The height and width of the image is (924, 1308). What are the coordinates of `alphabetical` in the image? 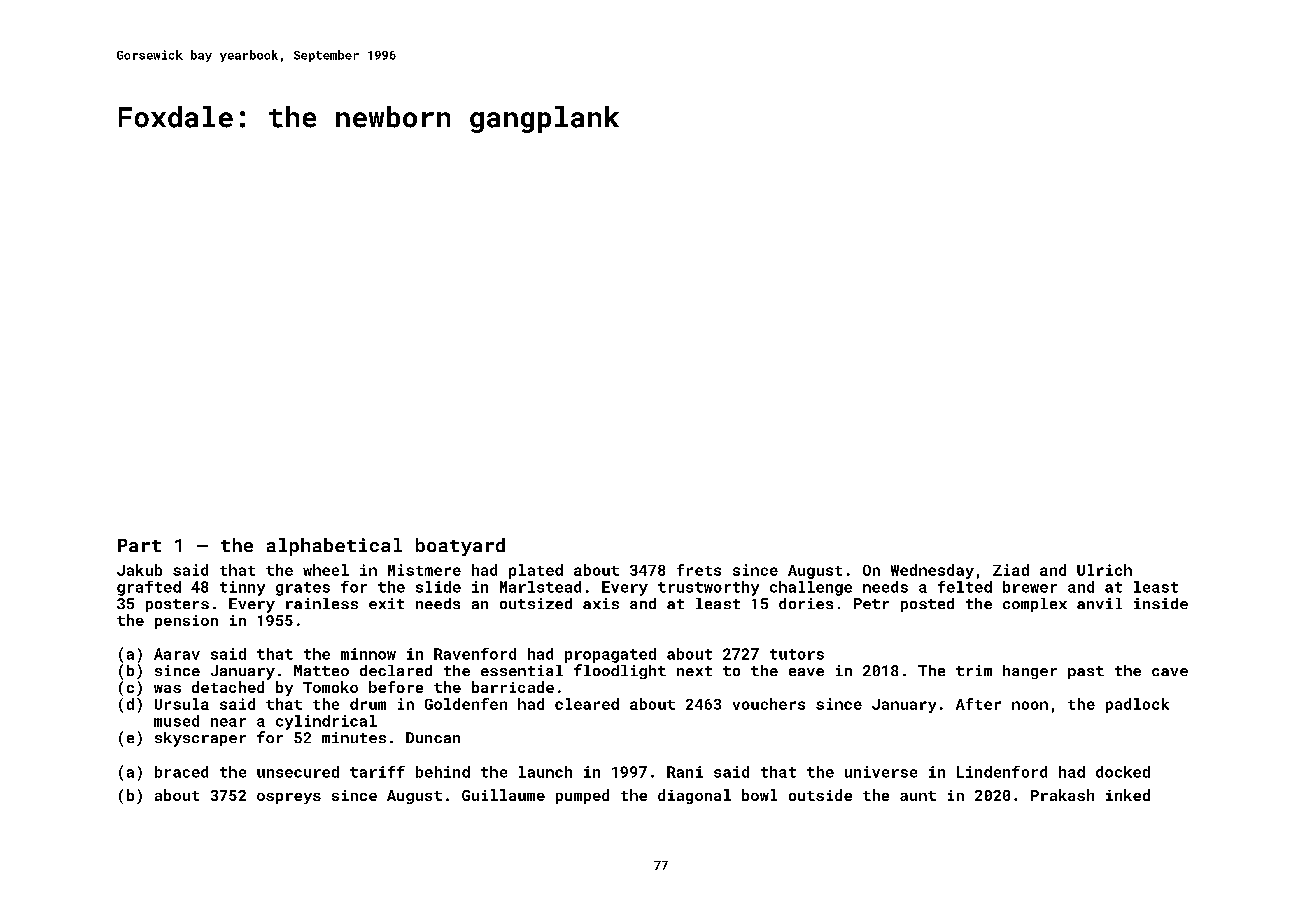 It's located at (334, 547).
